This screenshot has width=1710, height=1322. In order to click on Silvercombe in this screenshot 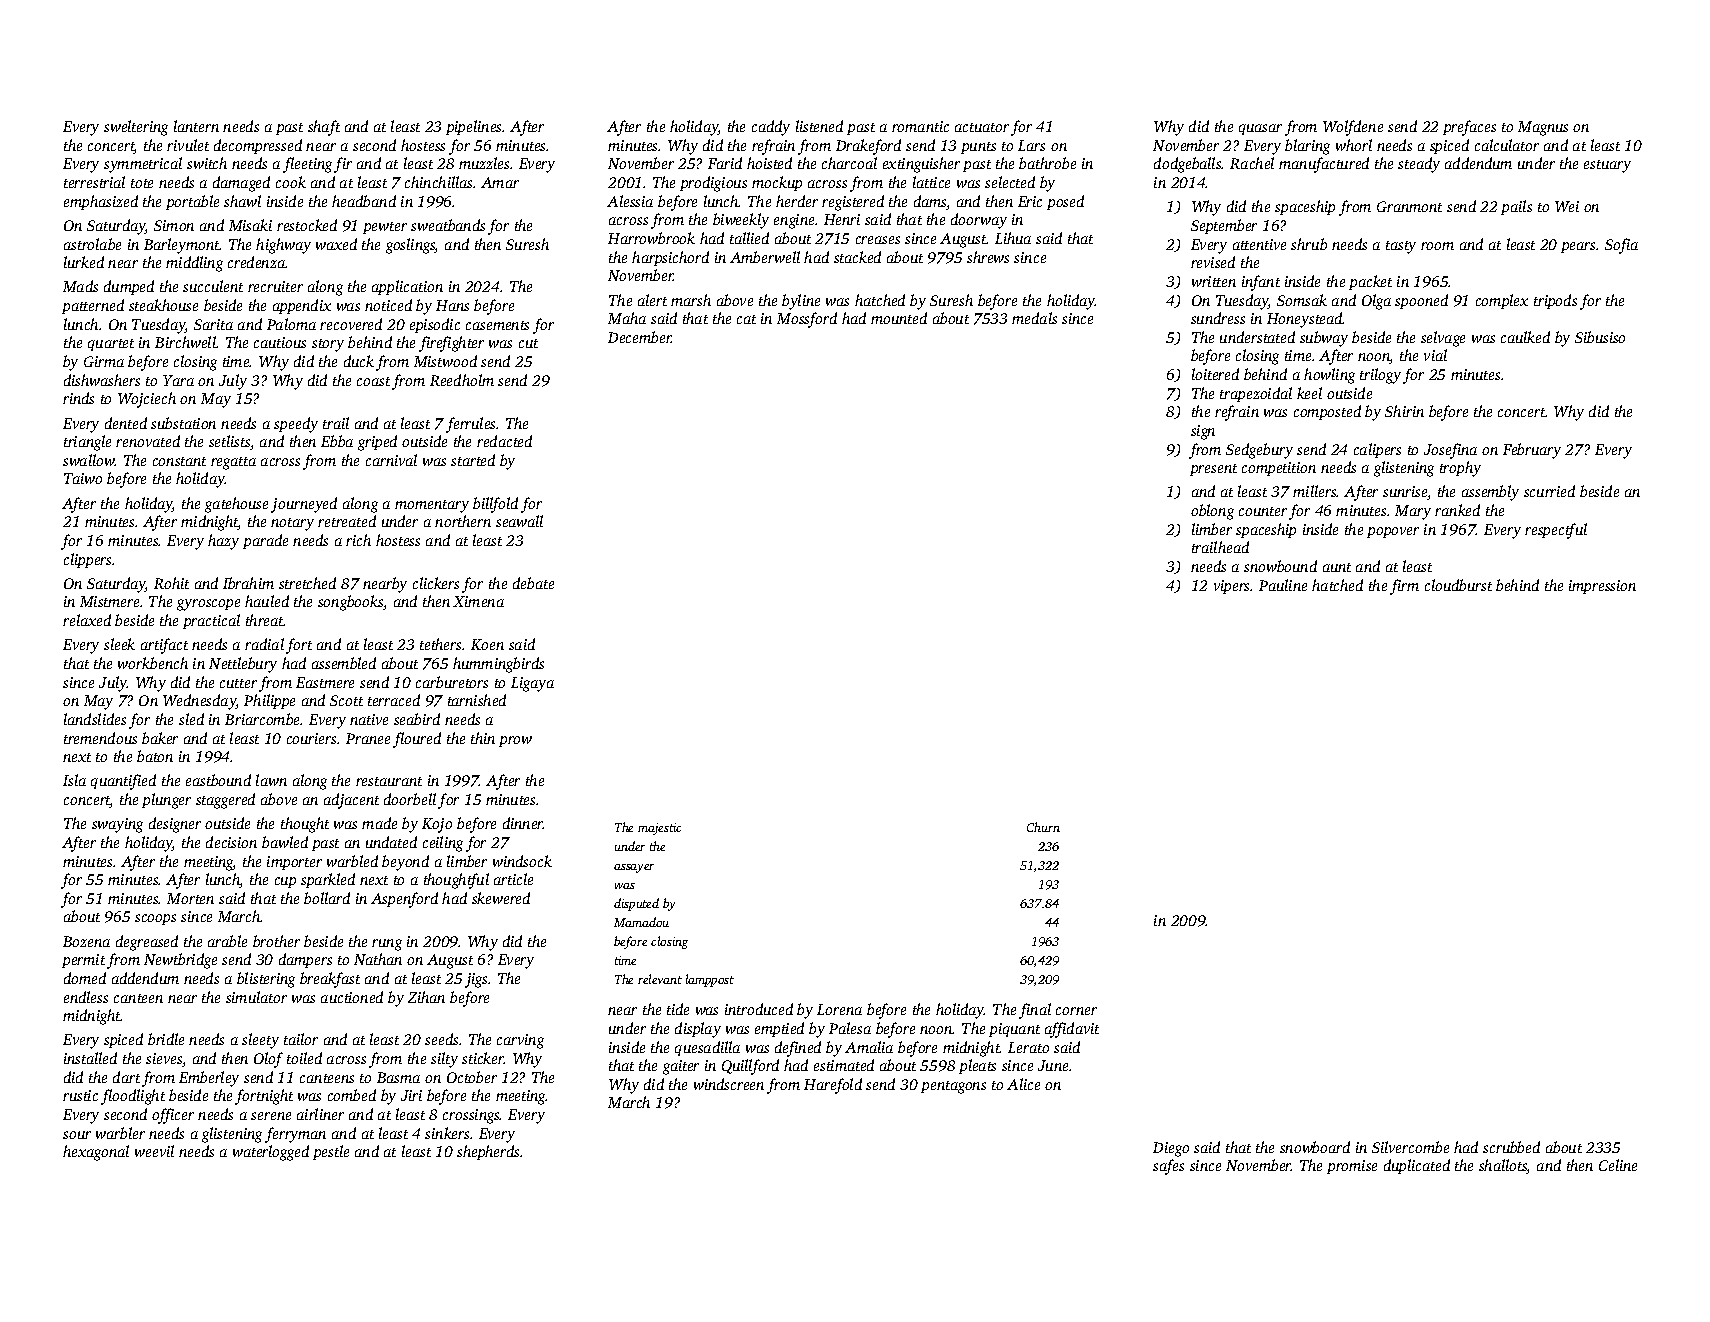, I will do `click(1410, 1147)`.
